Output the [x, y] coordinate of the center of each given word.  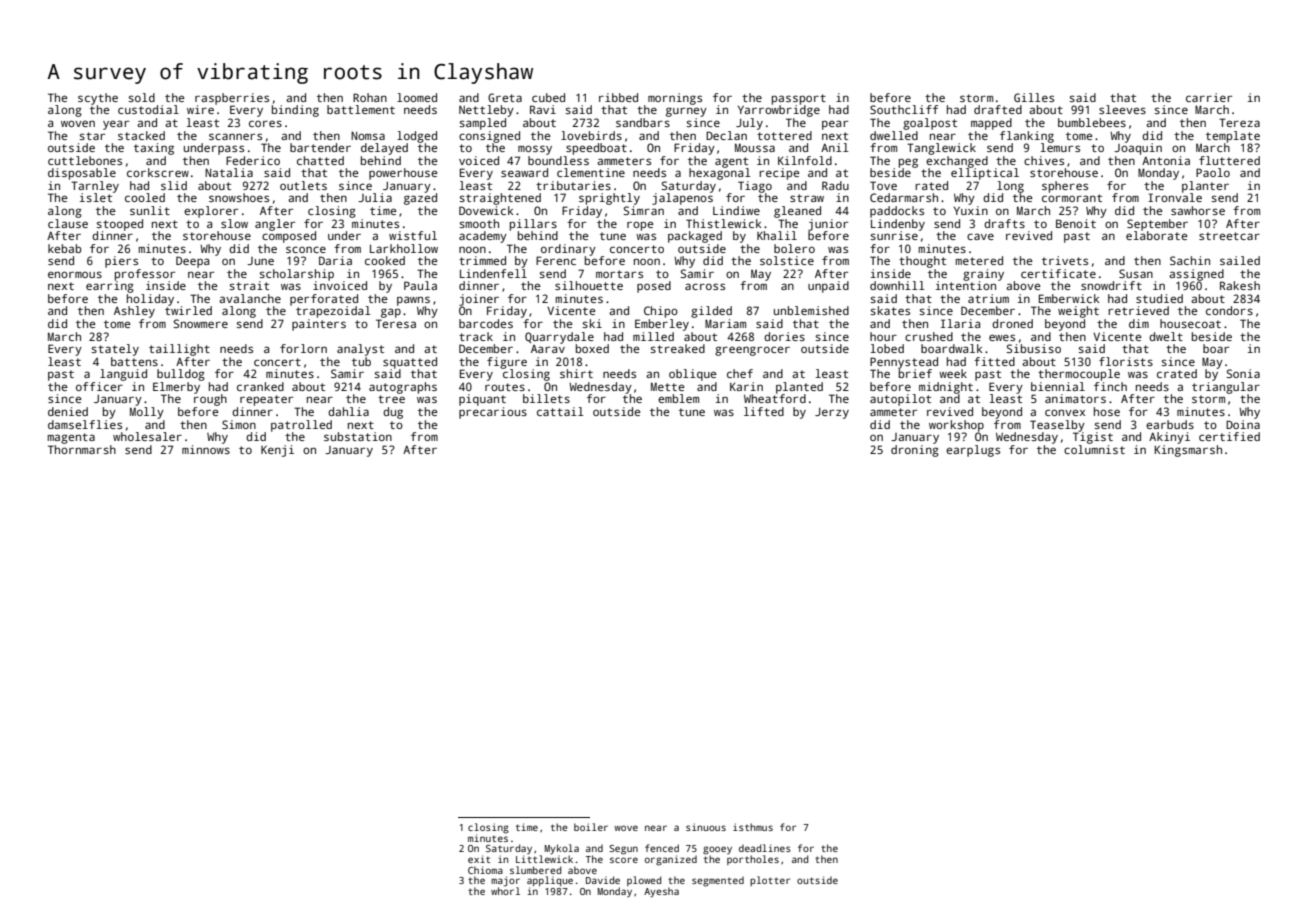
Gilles [1034, 97]
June [260, 261]
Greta [505, 97]
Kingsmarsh [1188, 451]
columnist [1094, 449]
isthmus [753, 827]
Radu [835, 185]
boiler [591, 827]
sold [141, 97]
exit [479, 859]
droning [915, 451]
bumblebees [1092, 122]
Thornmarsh [82, 449]
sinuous [706, 827]
